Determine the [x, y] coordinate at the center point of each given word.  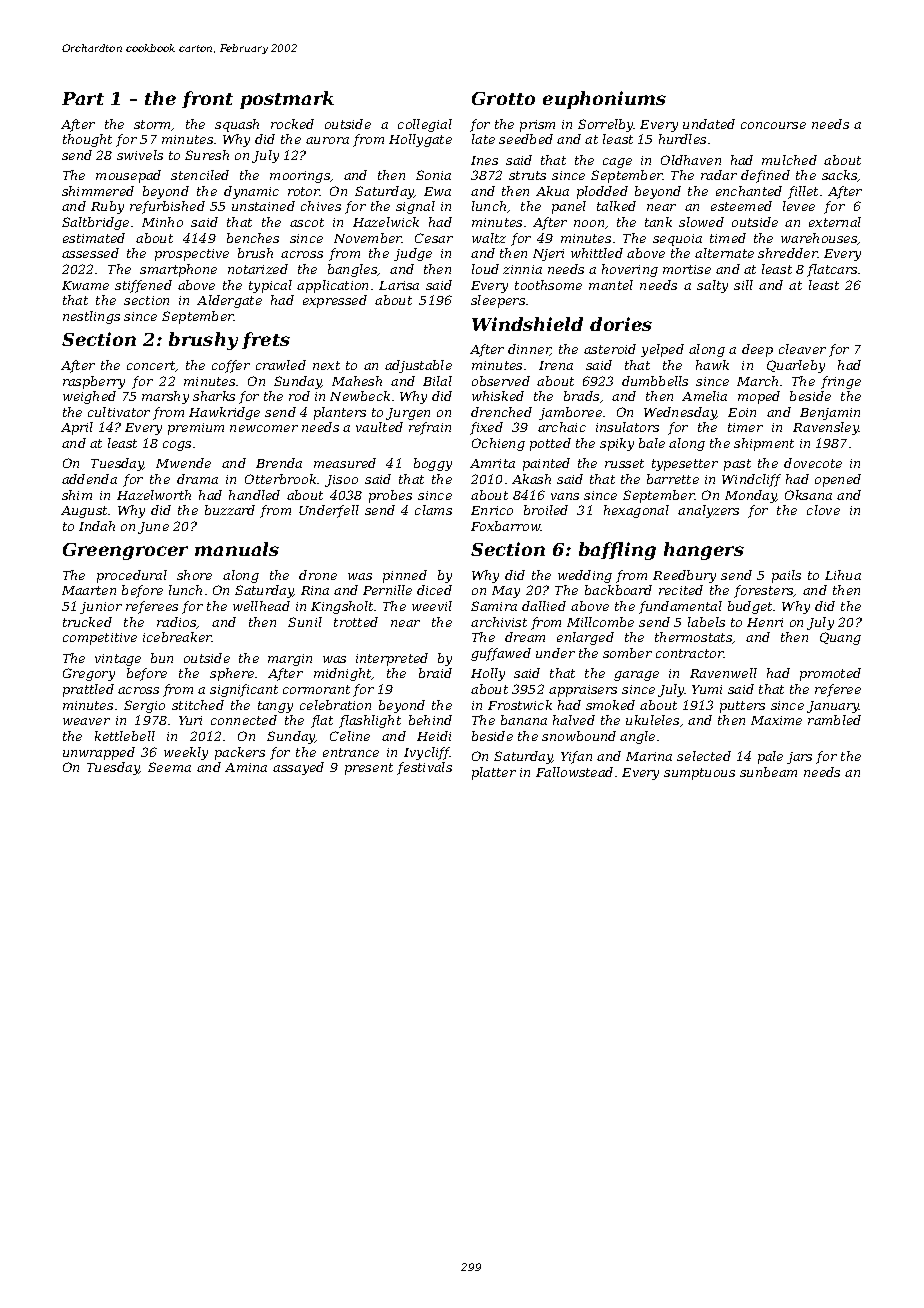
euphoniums [604, 100]
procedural [132, 576]
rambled [834, 720]
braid [435, 673]
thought [87, 140]
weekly [186, 753]
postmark [287, 100]
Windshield [527, 324]
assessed [90, 253]
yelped [662, 350]
